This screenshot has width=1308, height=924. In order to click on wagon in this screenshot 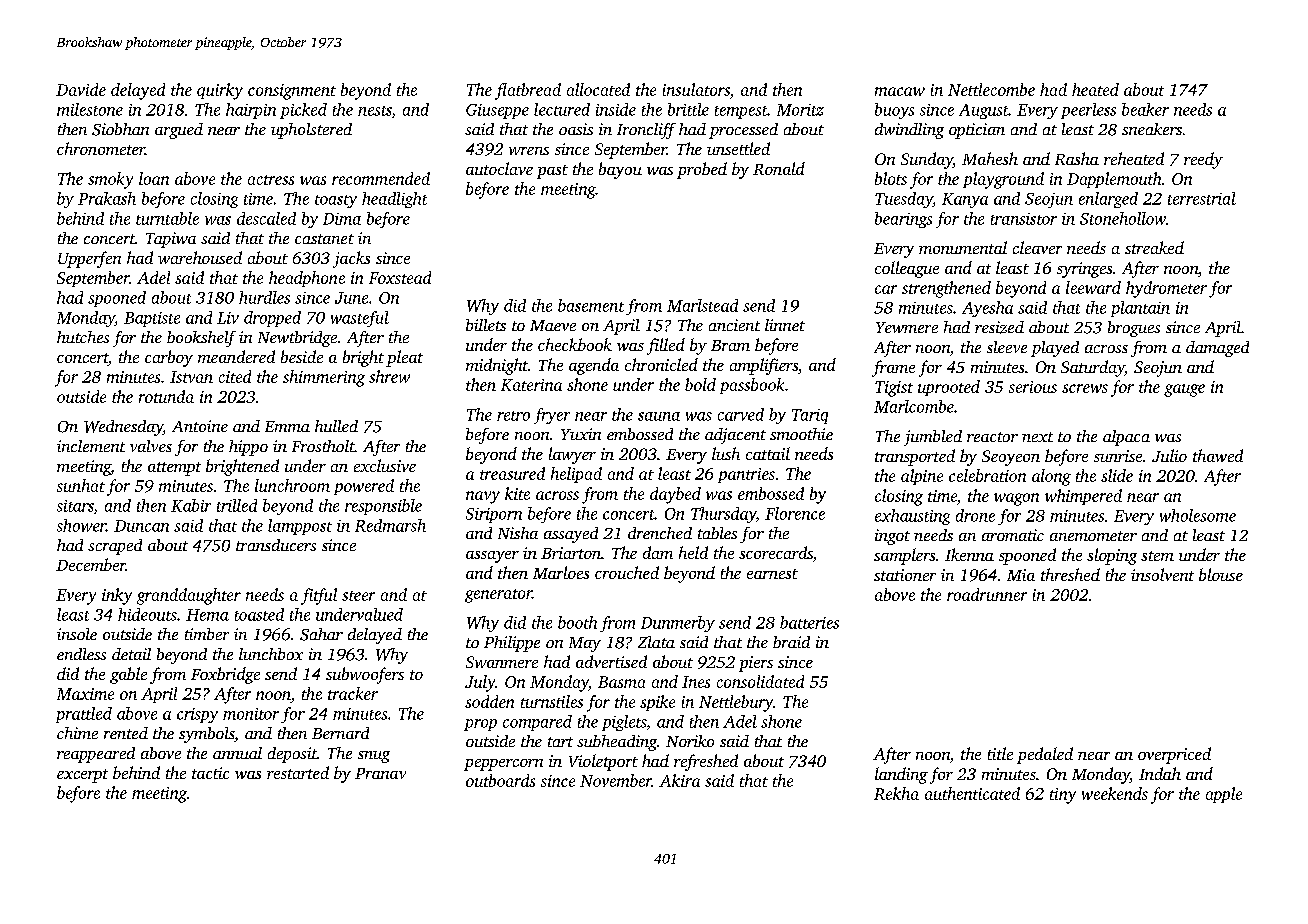, I will do `click(1016, 499)`.
